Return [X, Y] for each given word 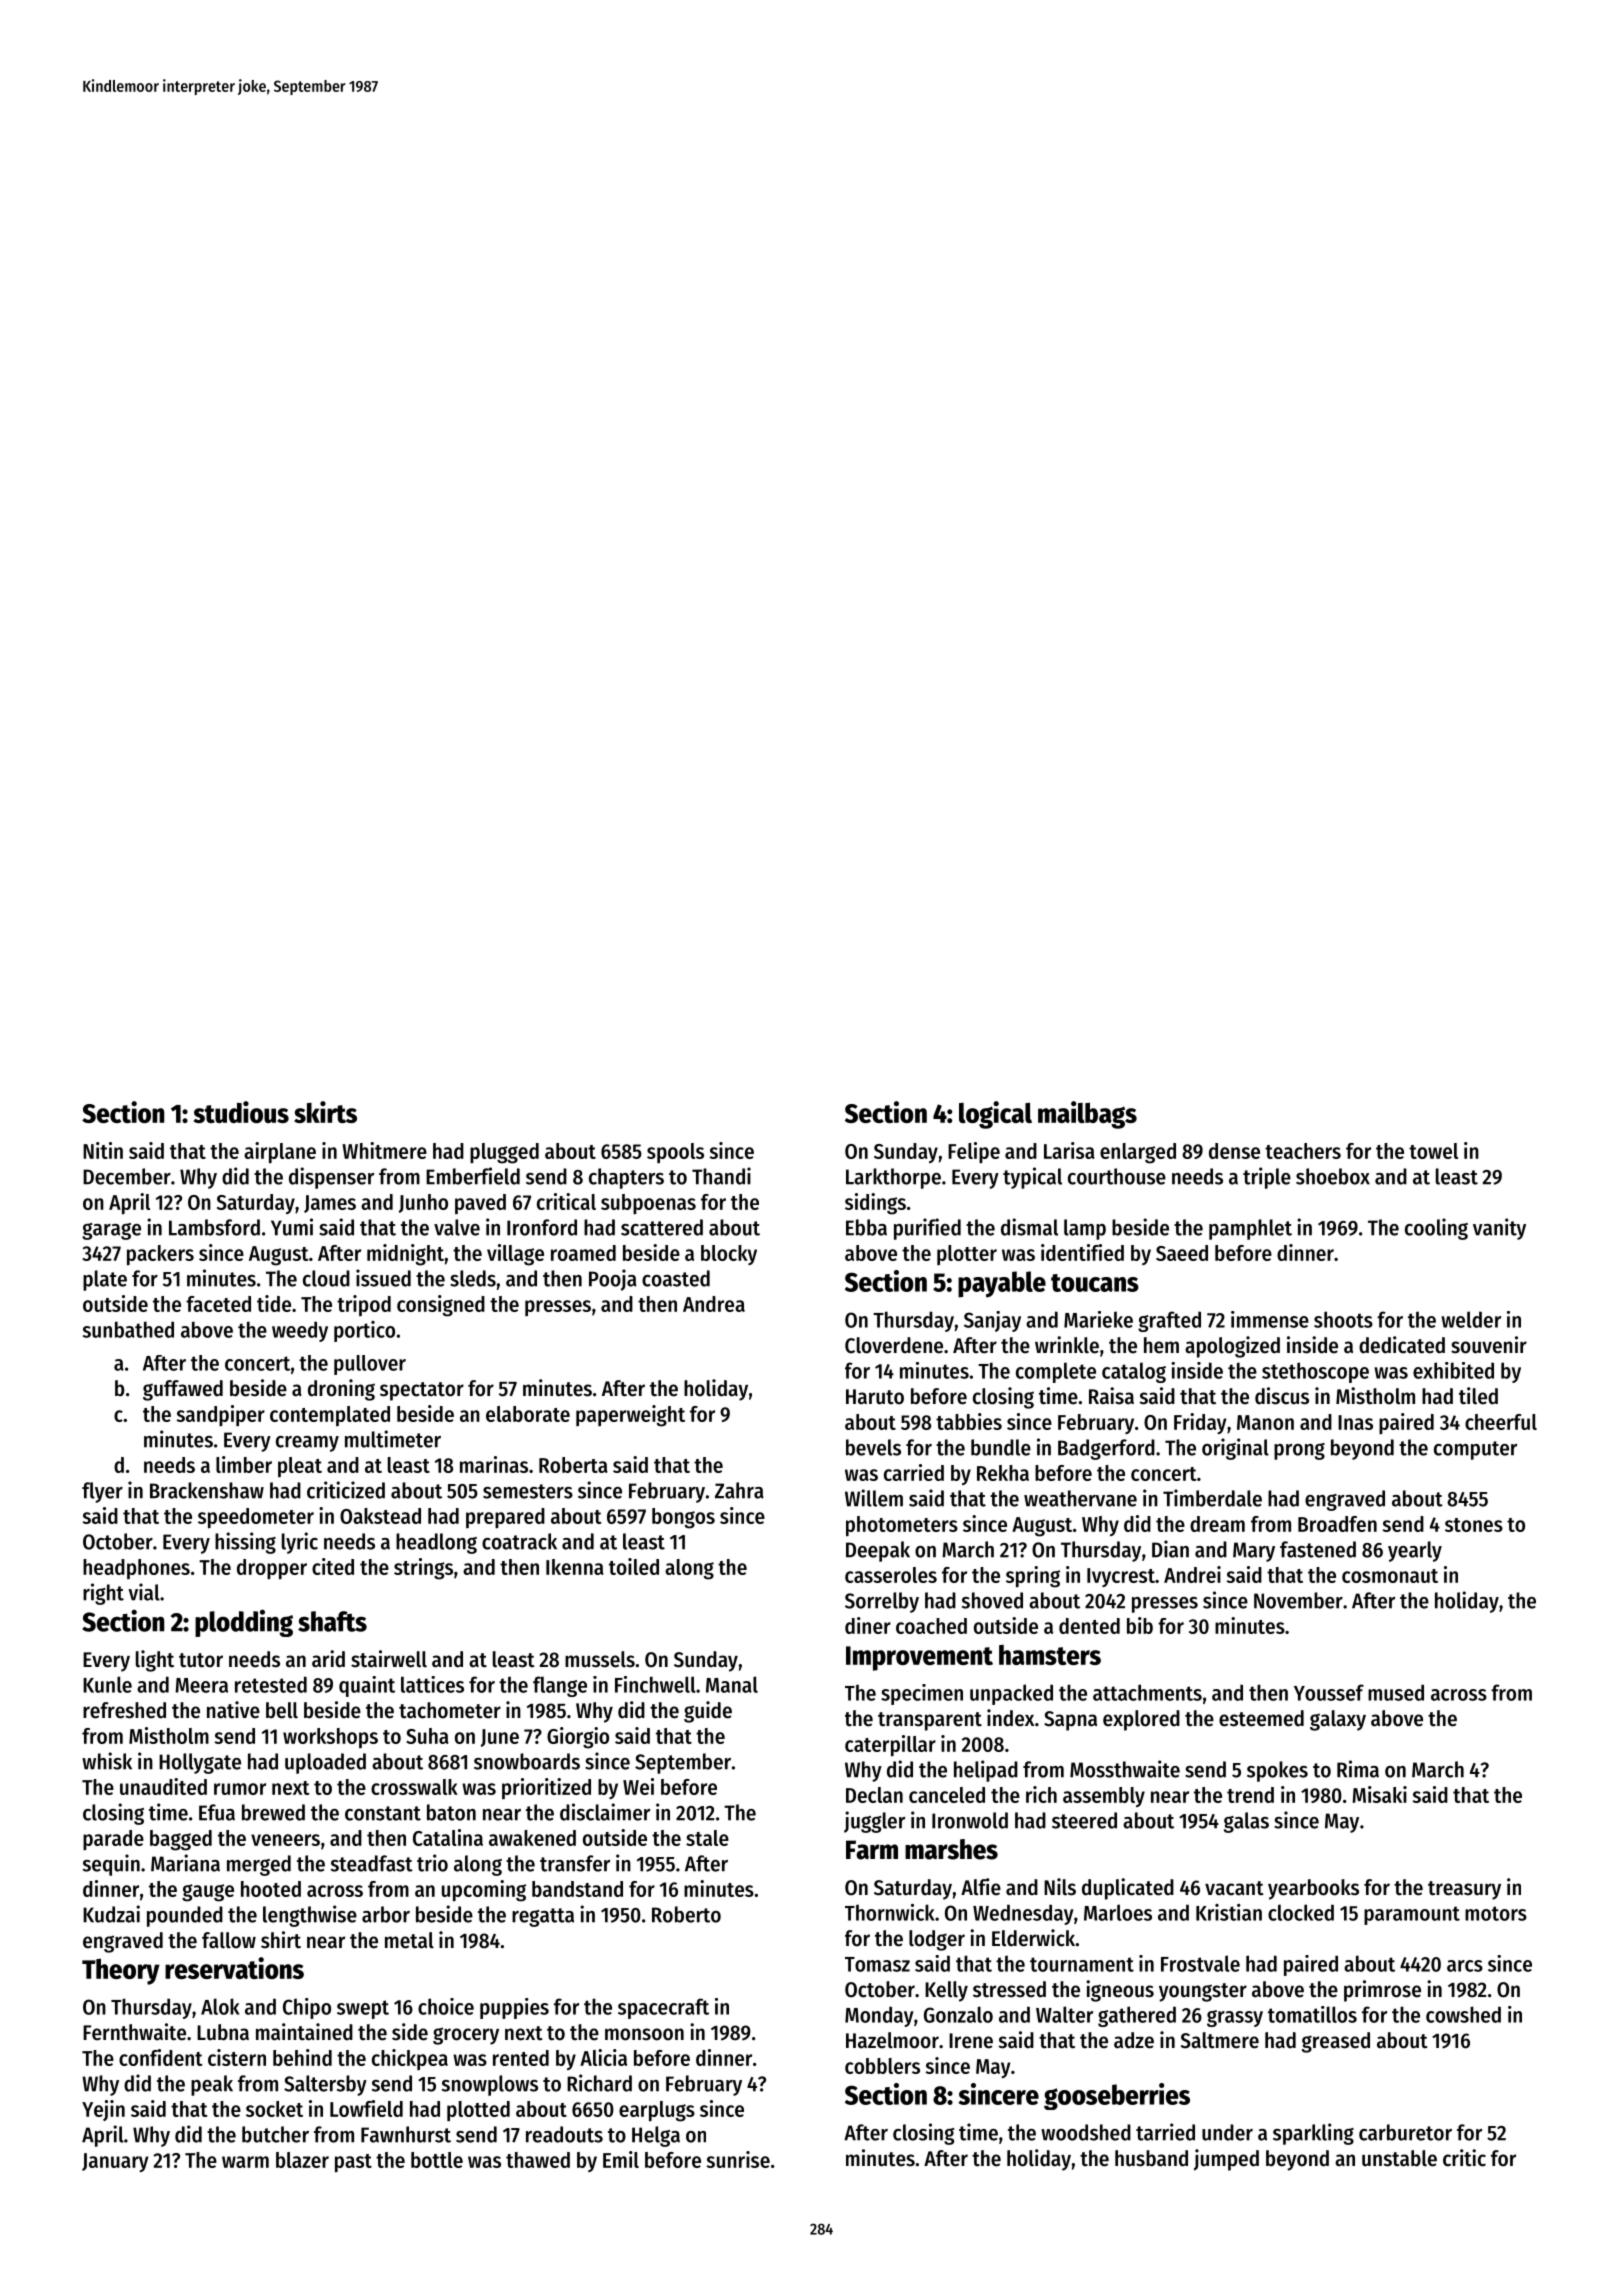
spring [1033, 1577]
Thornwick [890, 1912]
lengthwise [310, 1916]
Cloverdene [894, 1345]
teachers [1303, 1151]
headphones [136, 1569]
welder [1471, 1319]
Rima [1358, 1769]
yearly [1415, 1551]
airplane [280, 1153]
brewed [273, 1812]
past [353, 2163]
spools [675, 1153]
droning [341, 1390]
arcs [1465, 1966]
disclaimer [605, 1812]
